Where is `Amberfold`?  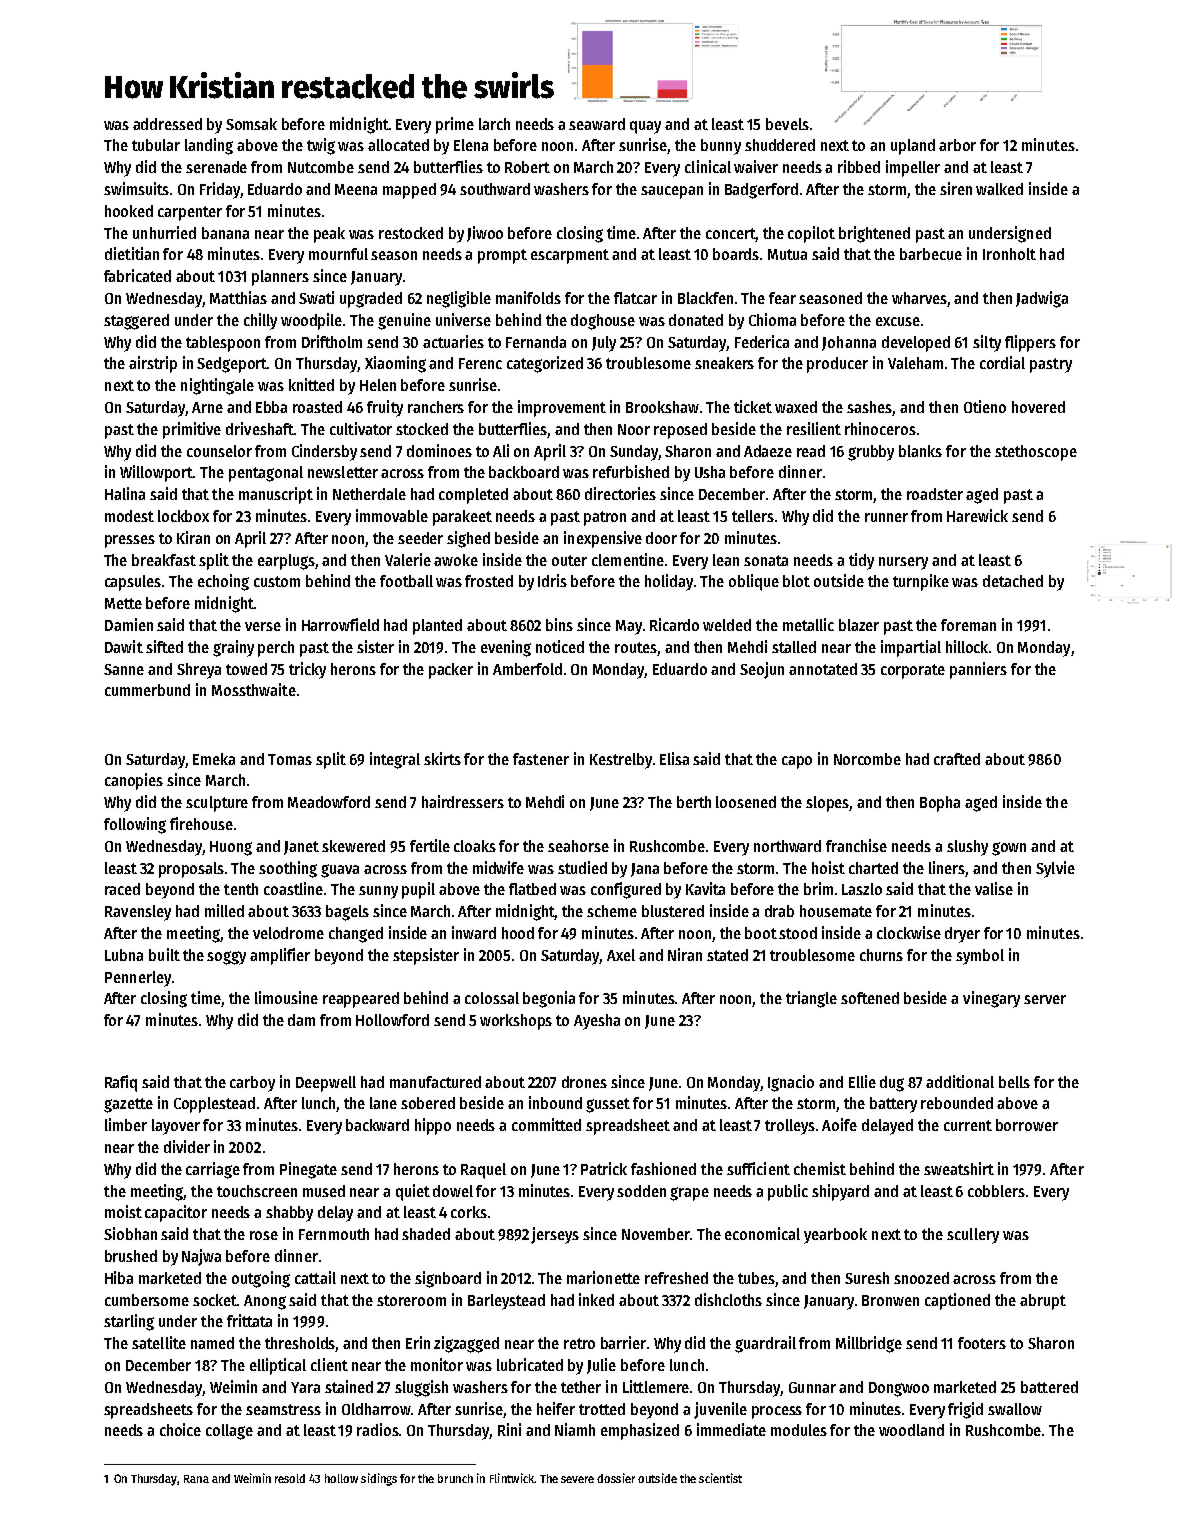
Amberfold is located at coordinates (527, 669).
